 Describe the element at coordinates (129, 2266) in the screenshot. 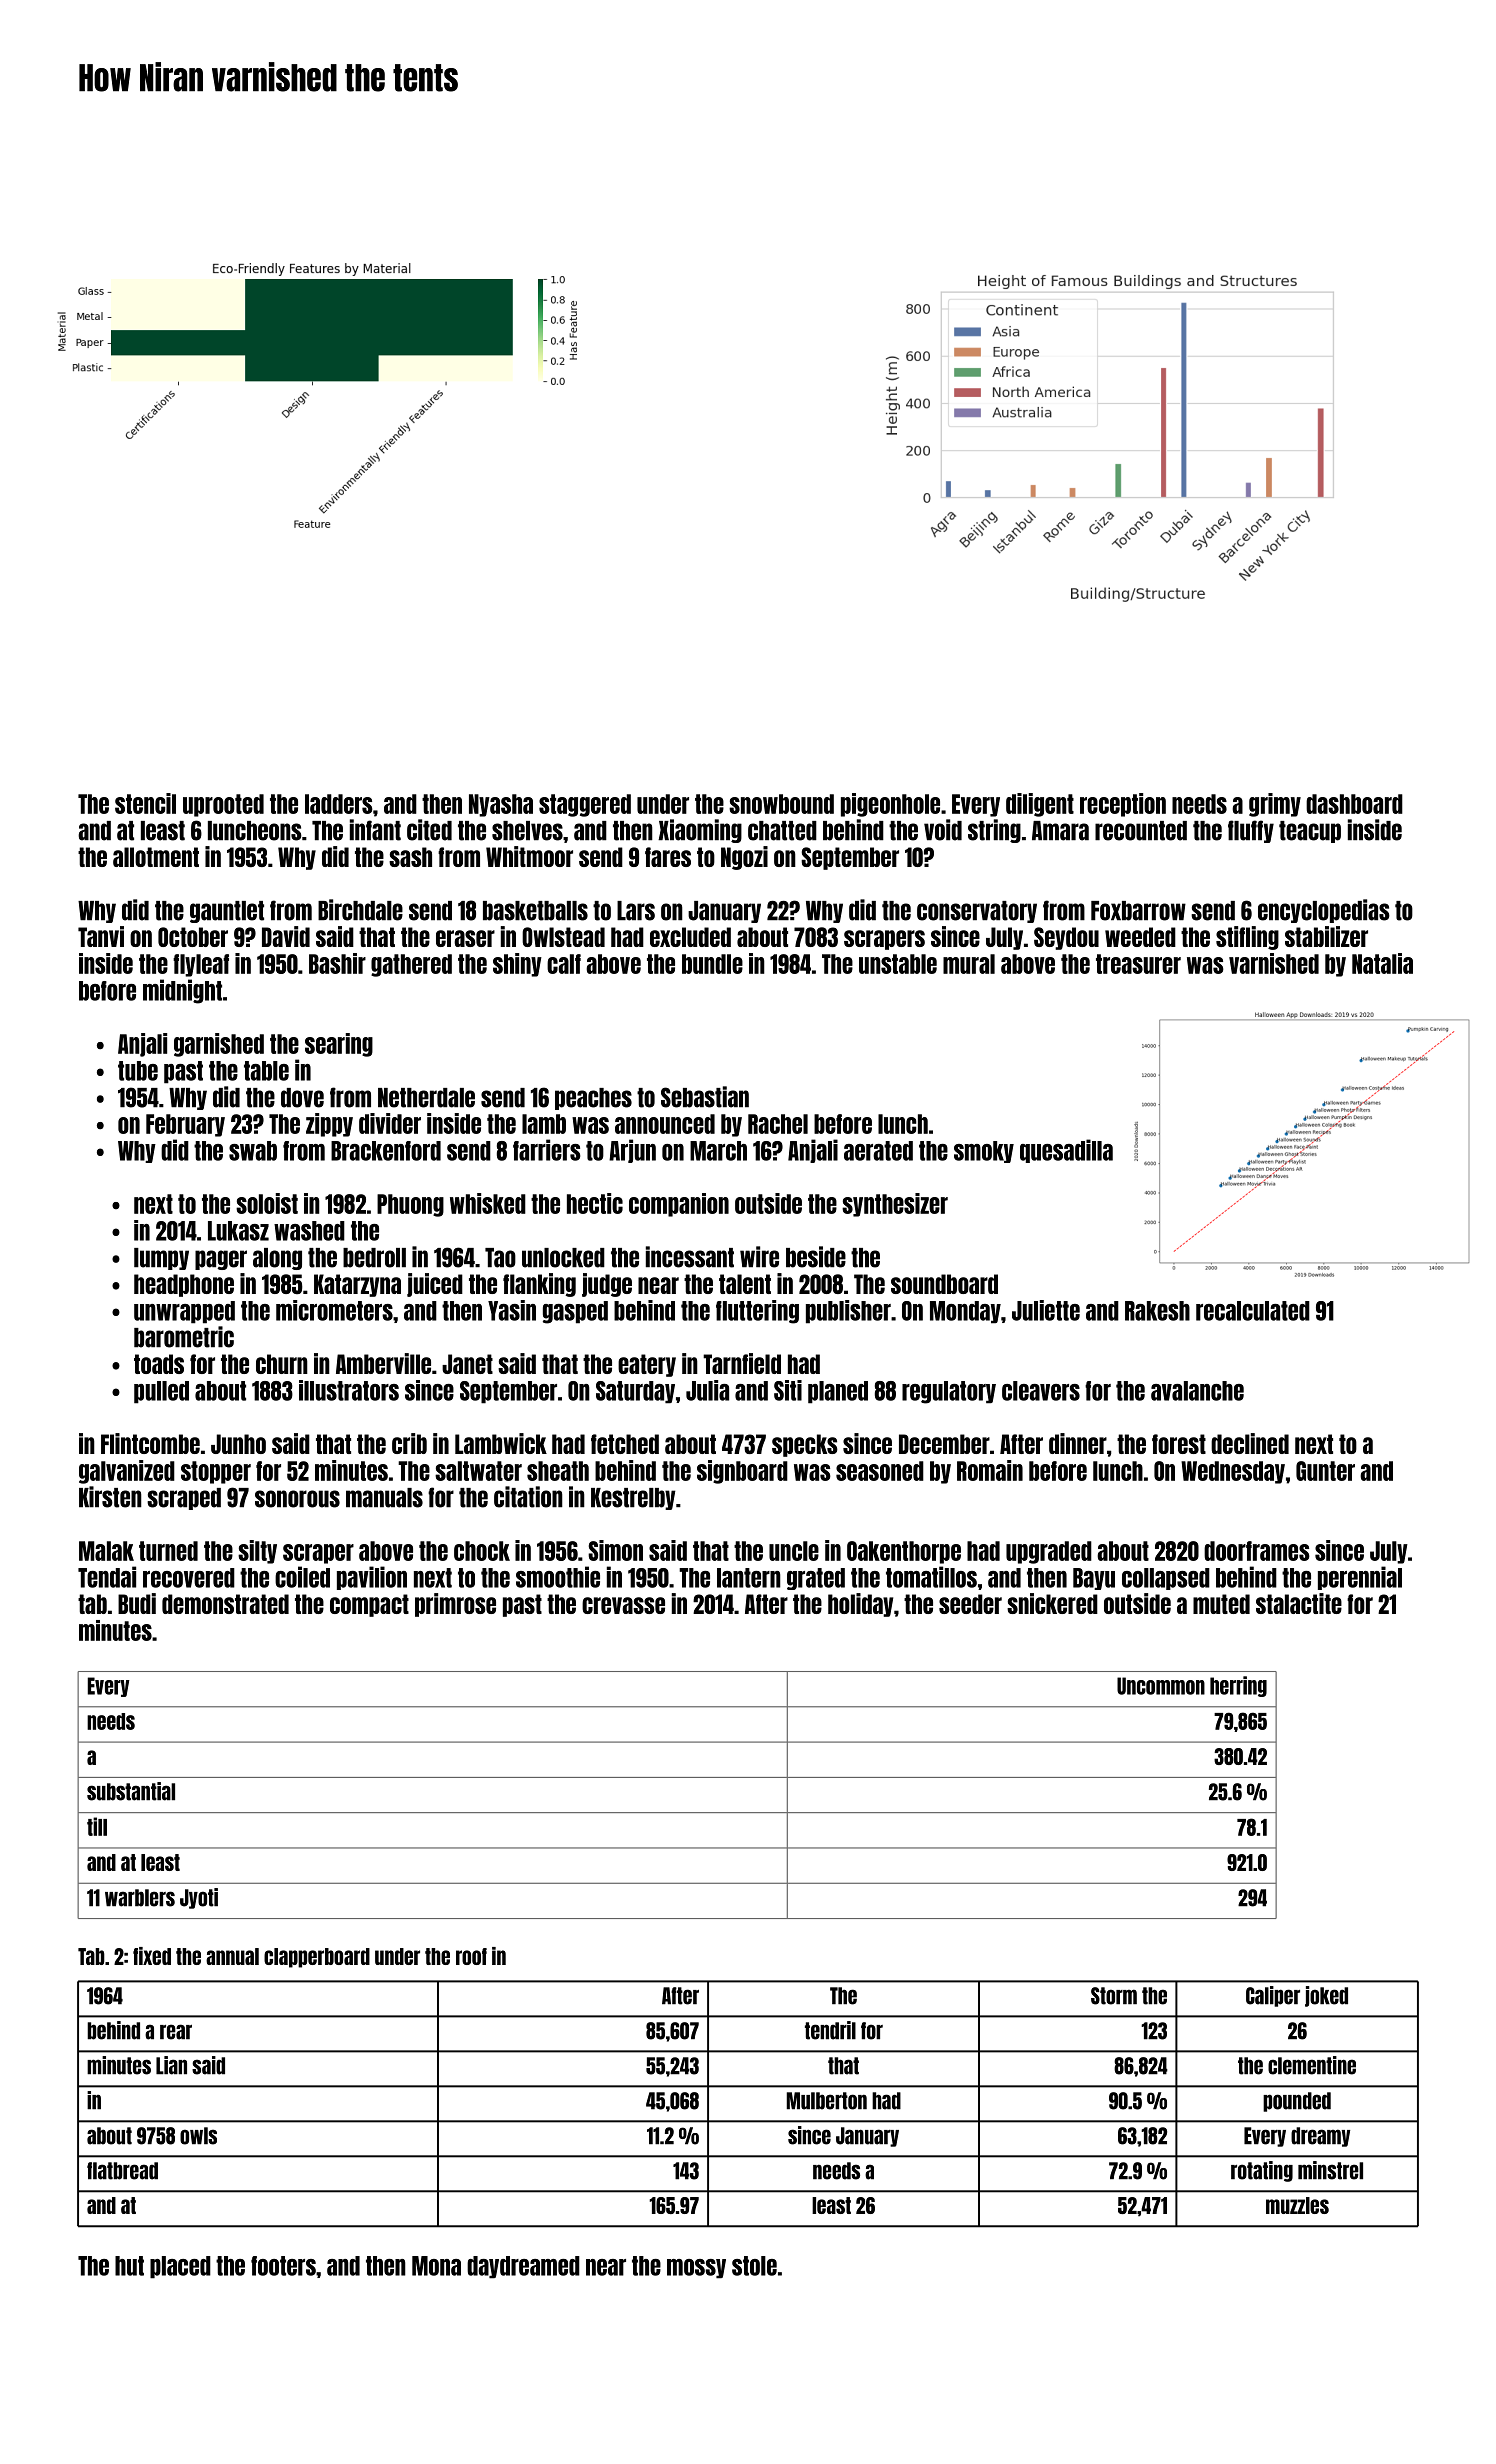

I see `hut` at that location.
